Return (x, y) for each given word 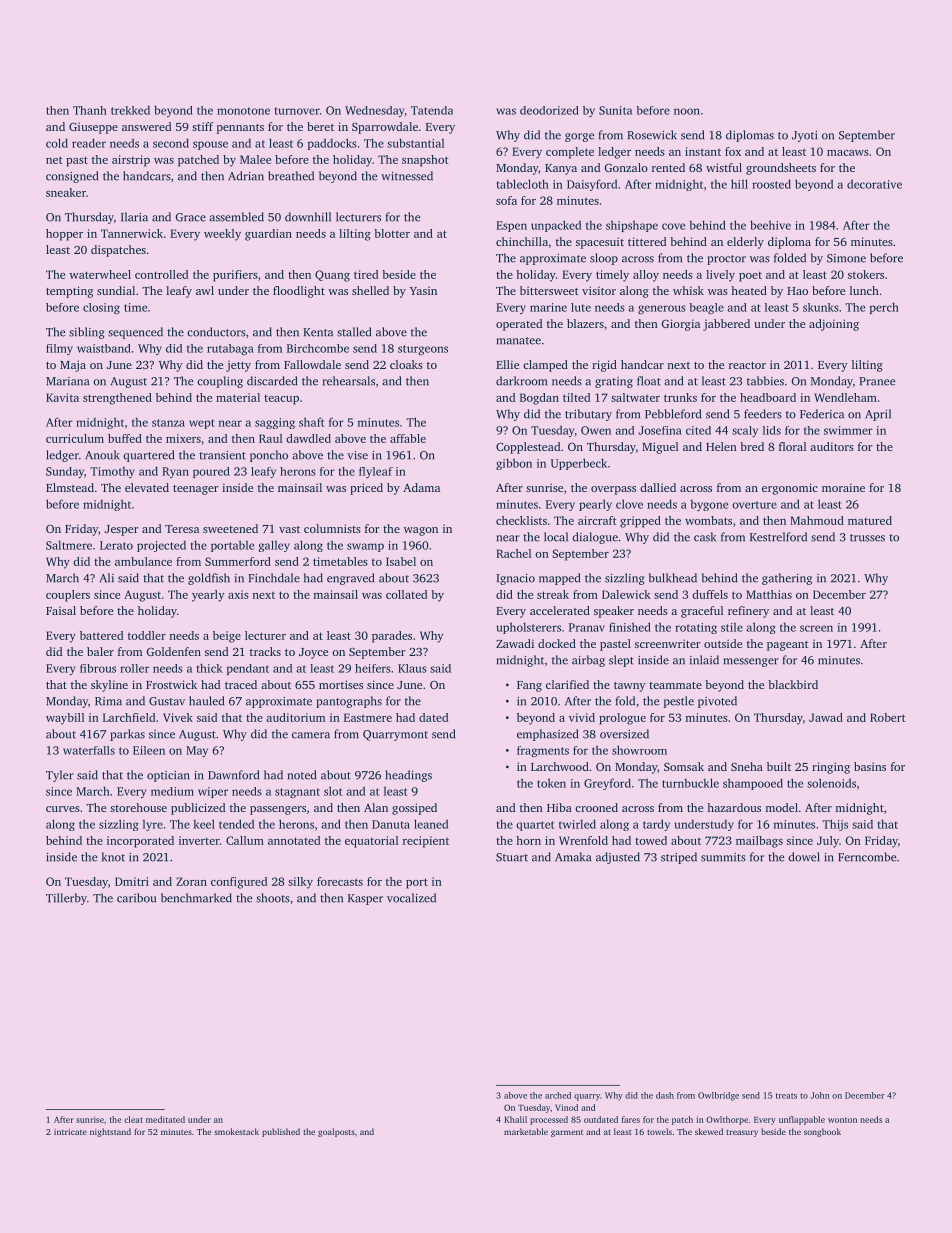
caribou (136, 898)
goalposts (336, 1132)
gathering (787, 579)
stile (732, 627)
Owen (596, 430)
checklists (521, 520)
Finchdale (274, 578)
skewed (709, 1131)
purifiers (235, 276)
